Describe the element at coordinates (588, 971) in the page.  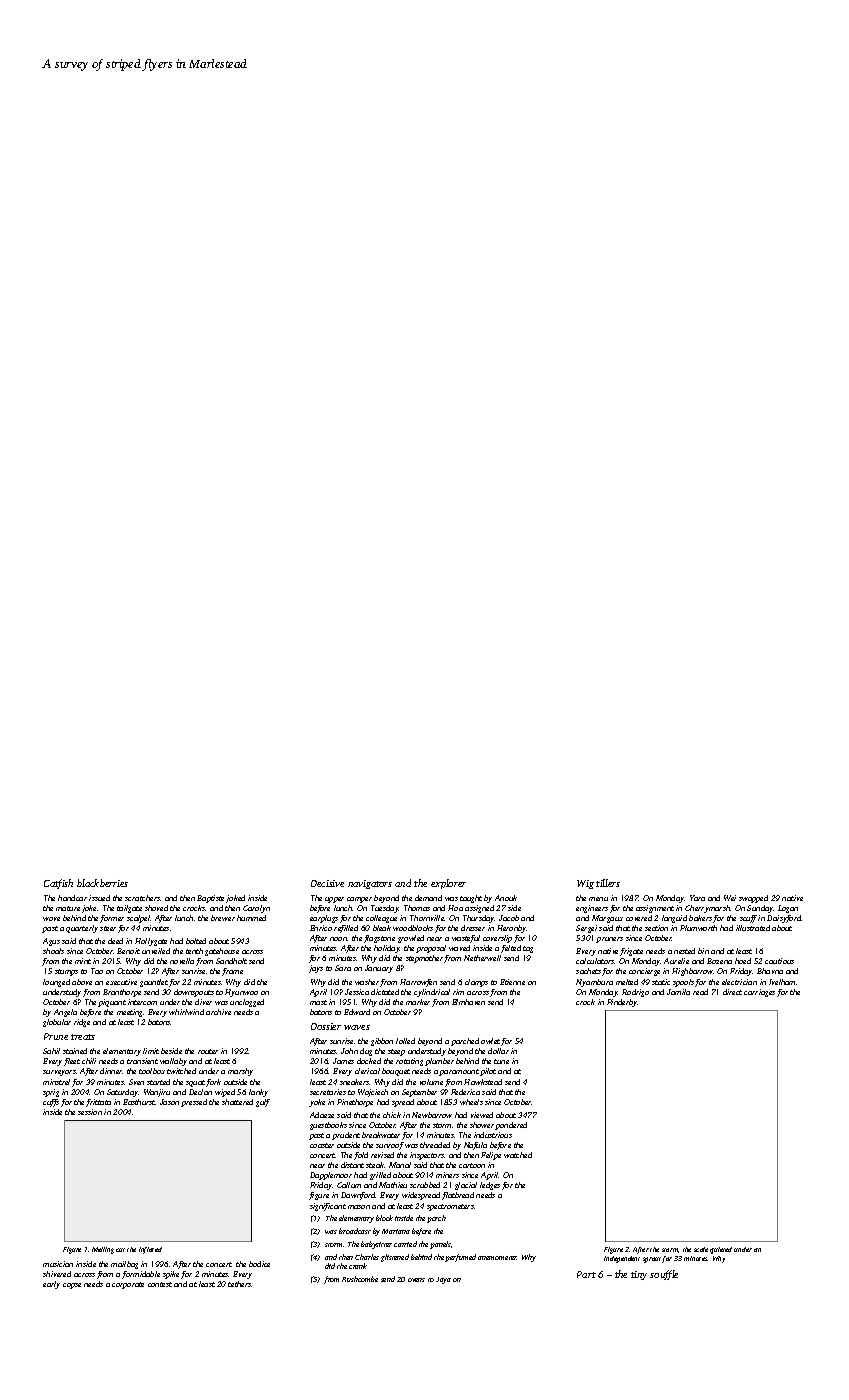
I see `sachets` at that location.
